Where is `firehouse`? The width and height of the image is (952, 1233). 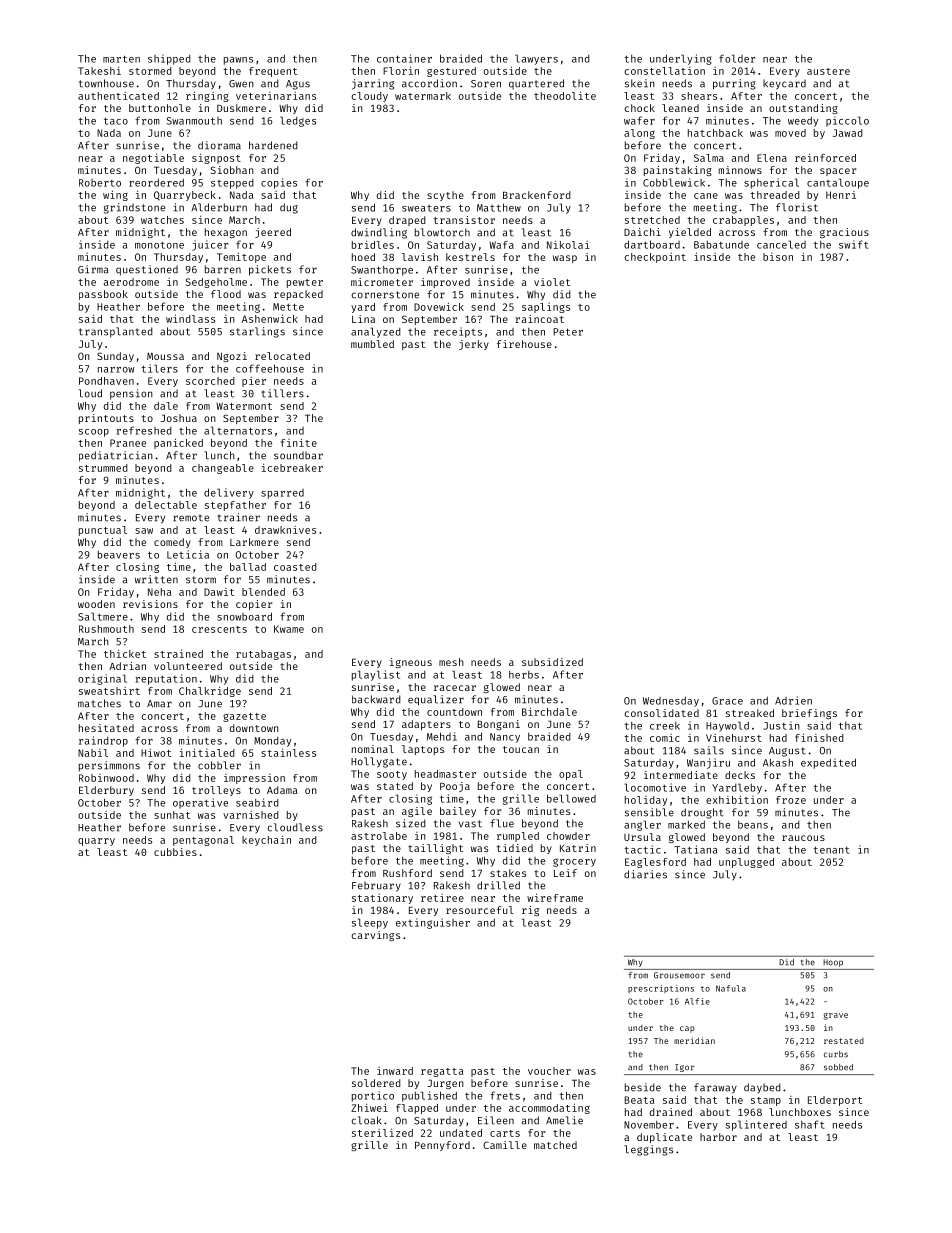 firehouse is located at coordinates (524, 344).
